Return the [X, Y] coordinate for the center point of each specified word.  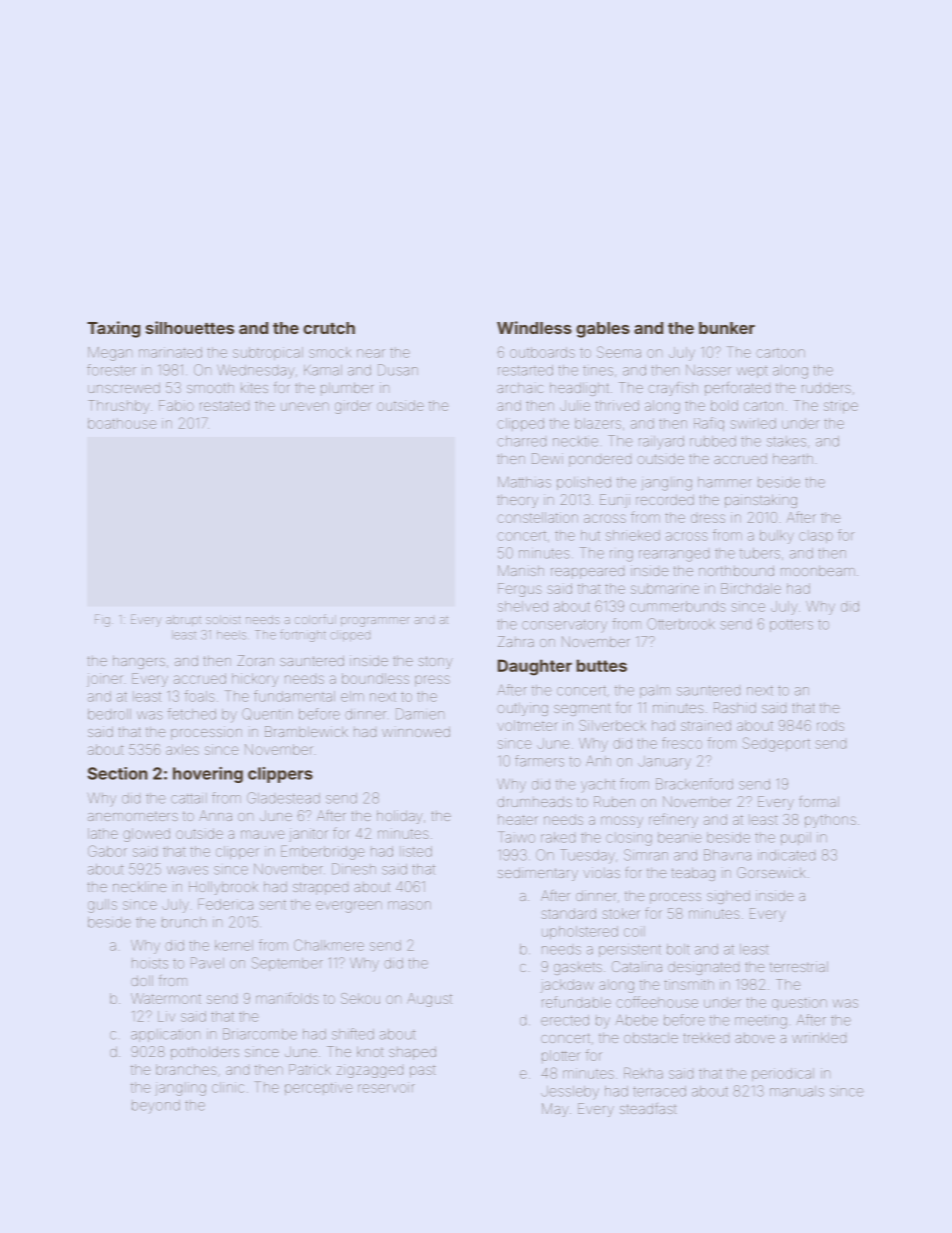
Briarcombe [260, 1034]
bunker [727, 328]
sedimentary [538, 874]
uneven [305, 406]
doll [142, 980]
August [429, 1000]
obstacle [651, 1037]
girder [352, 407]
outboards [542, 352]
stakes [786, 441]
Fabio [176, 405]
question [799, 1003]
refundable [576, 1002]
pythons [830, 821]
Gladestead [283, 798]
